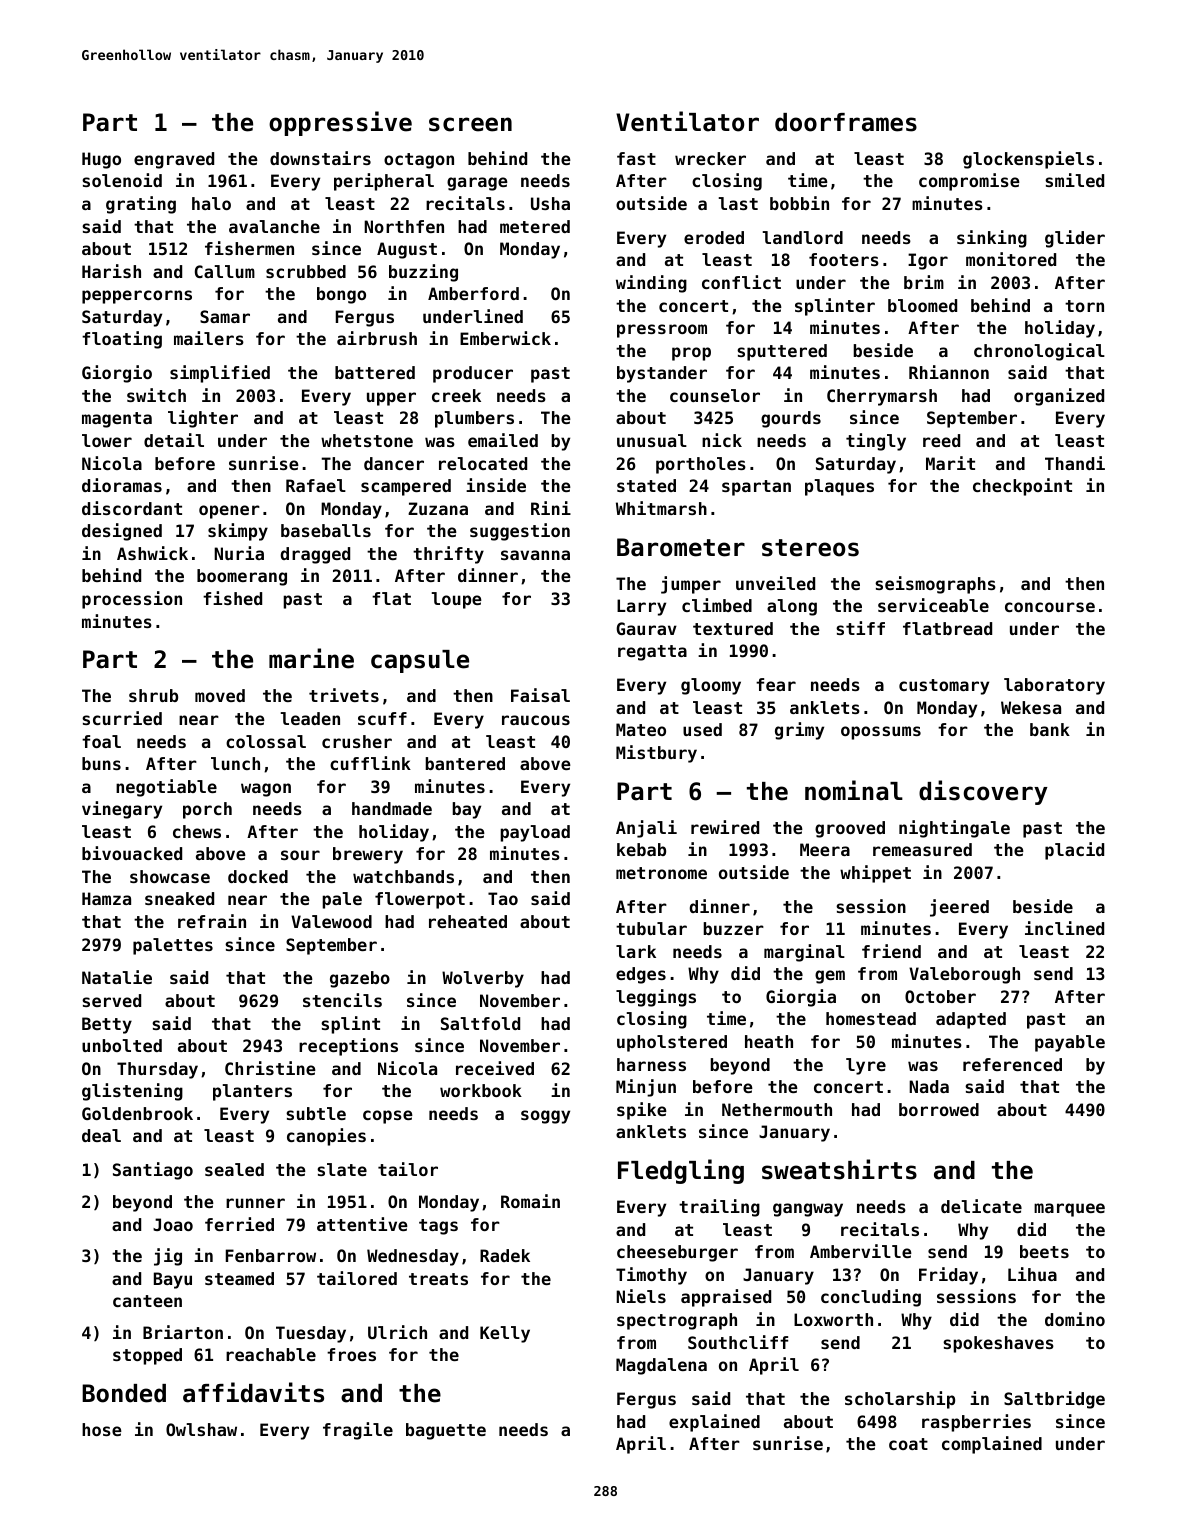 The width and height of the screenshot is (1187, 1536). Describe the element at coordinates (714, 237) in the screenshot. I see `eroded` at that location.
